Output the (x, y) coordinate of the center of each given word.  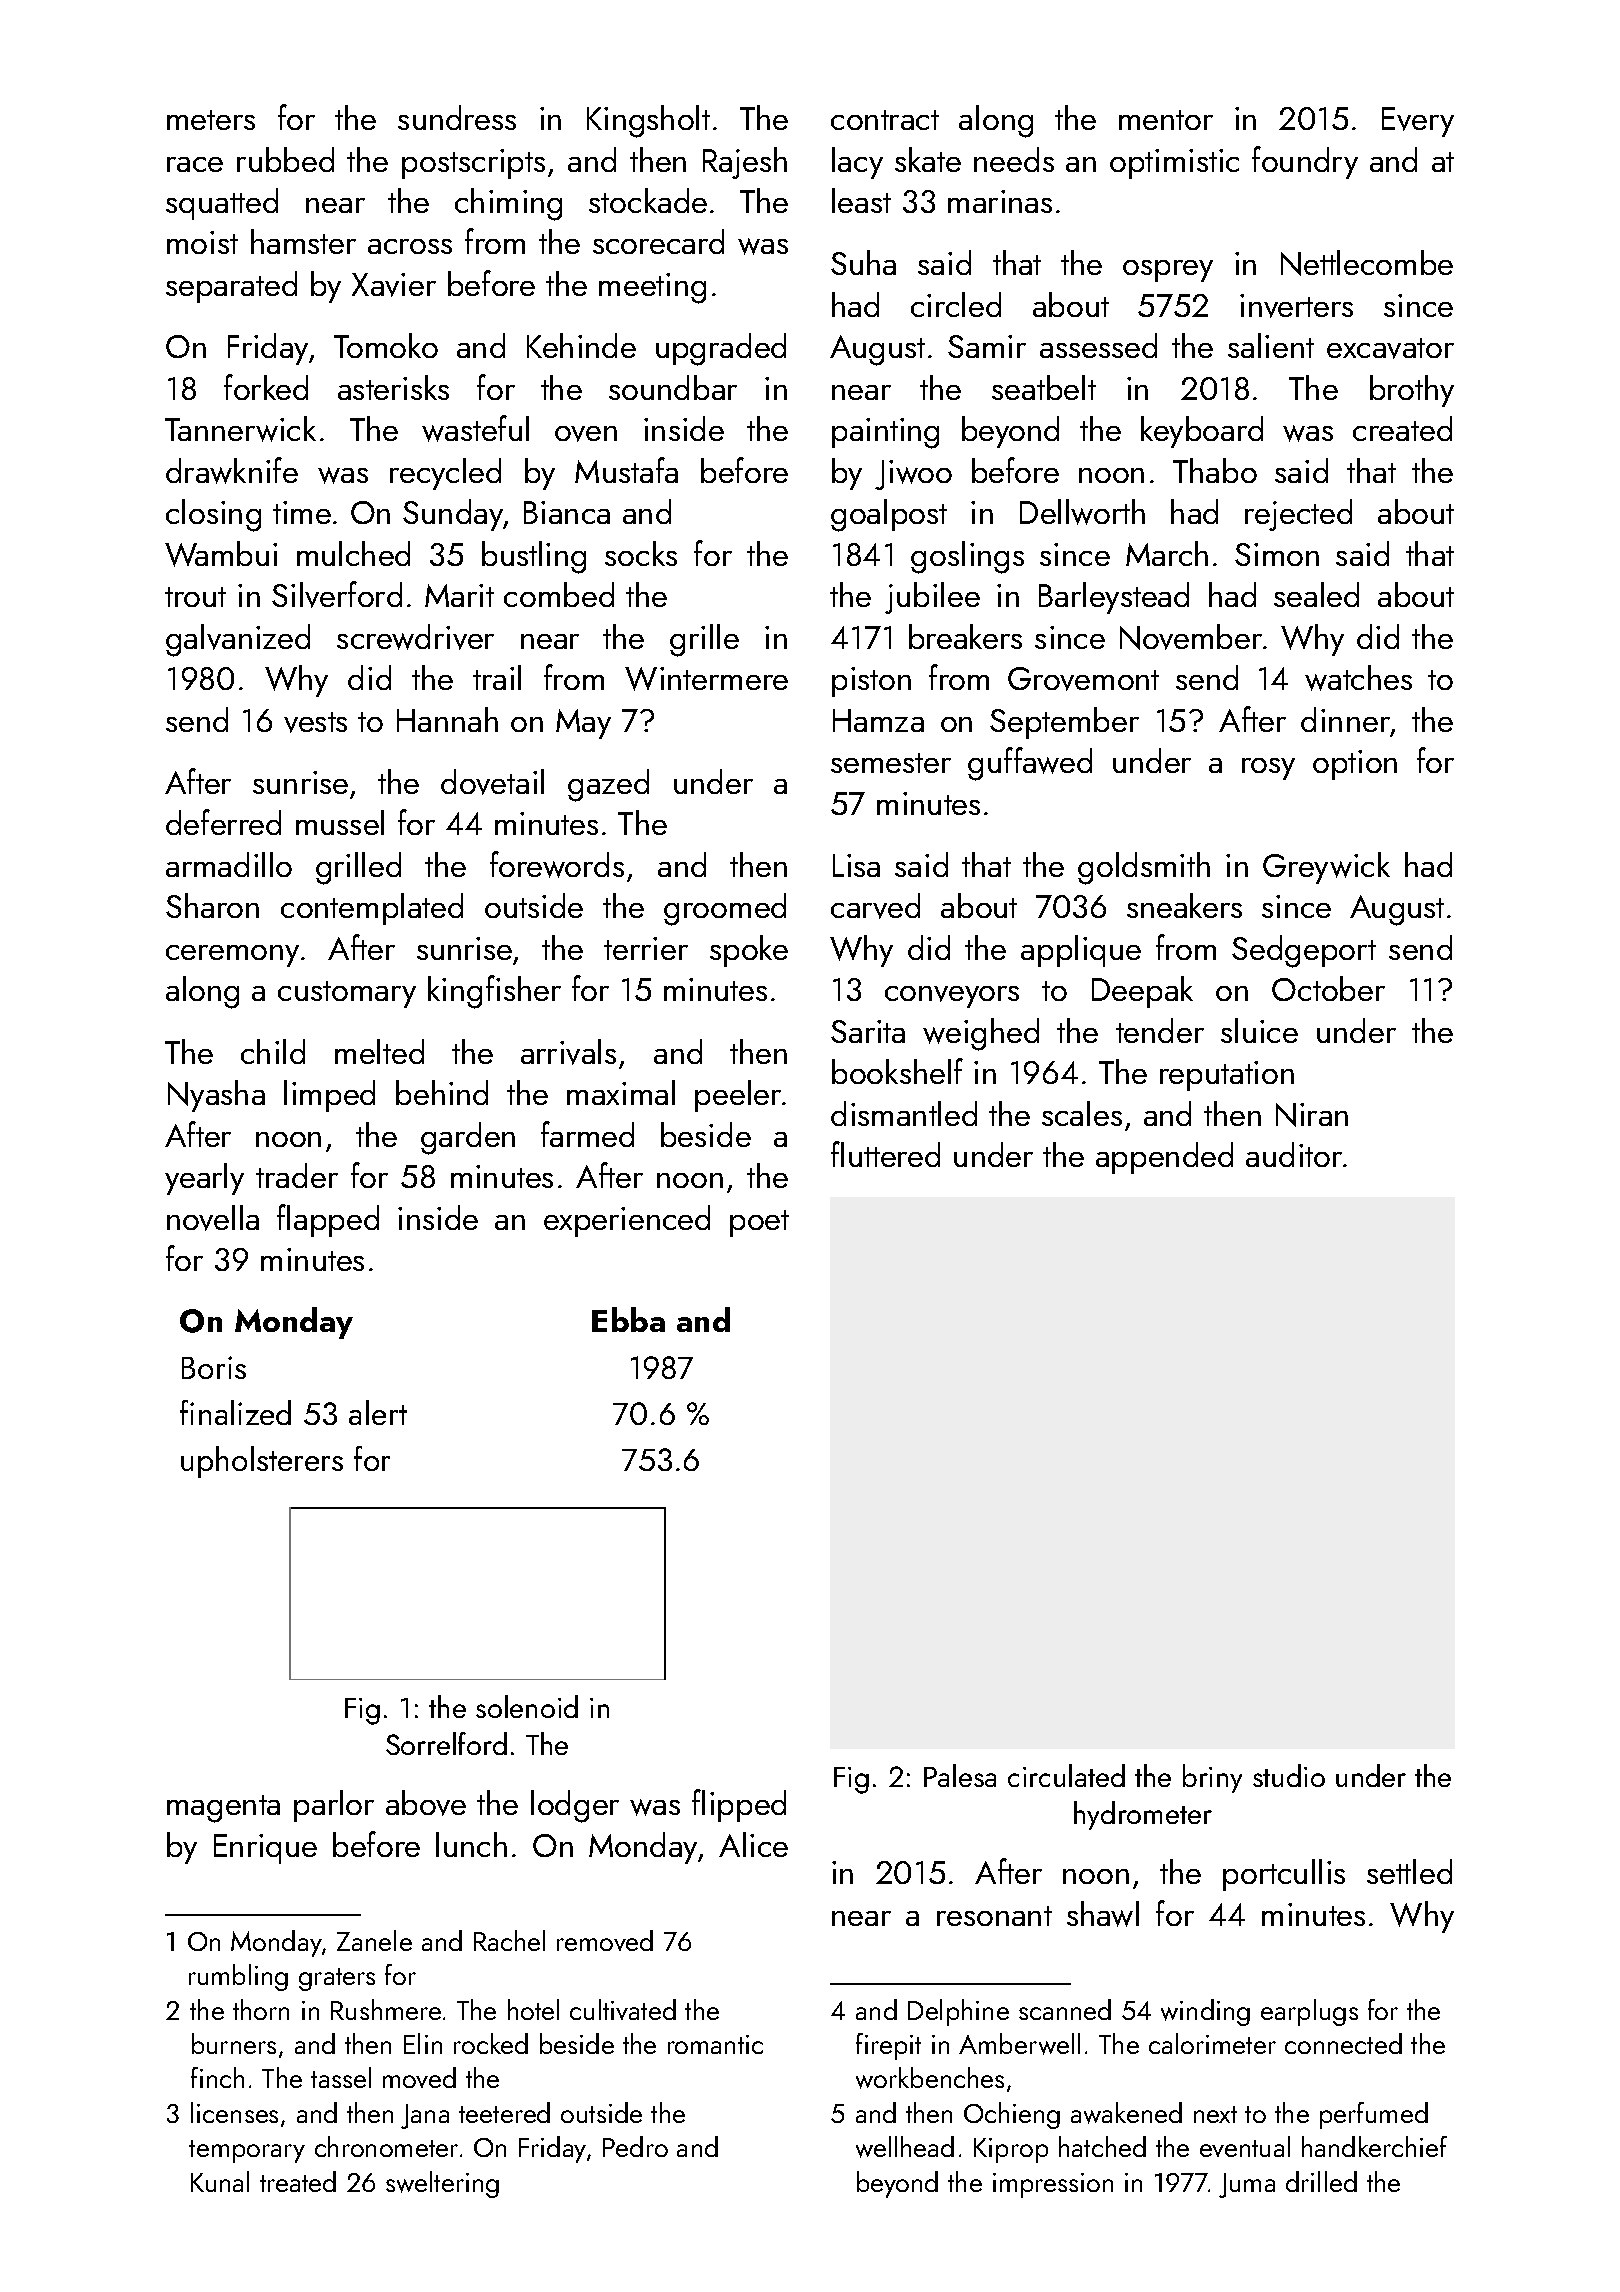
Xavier (394, 285)
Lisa (856, 865)
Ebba (628, 1319)
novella (213, 1218)
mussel (340, 822)
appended (1164, 1158)
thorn (261, 2009)
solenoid (527, 1706)
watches (1358, 678)
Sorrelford (446, 1743)
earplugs (1309, 2012)
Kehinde (581, 345)
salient (1271, 345)
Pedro (635, 2146)
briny (1212, 1778)
